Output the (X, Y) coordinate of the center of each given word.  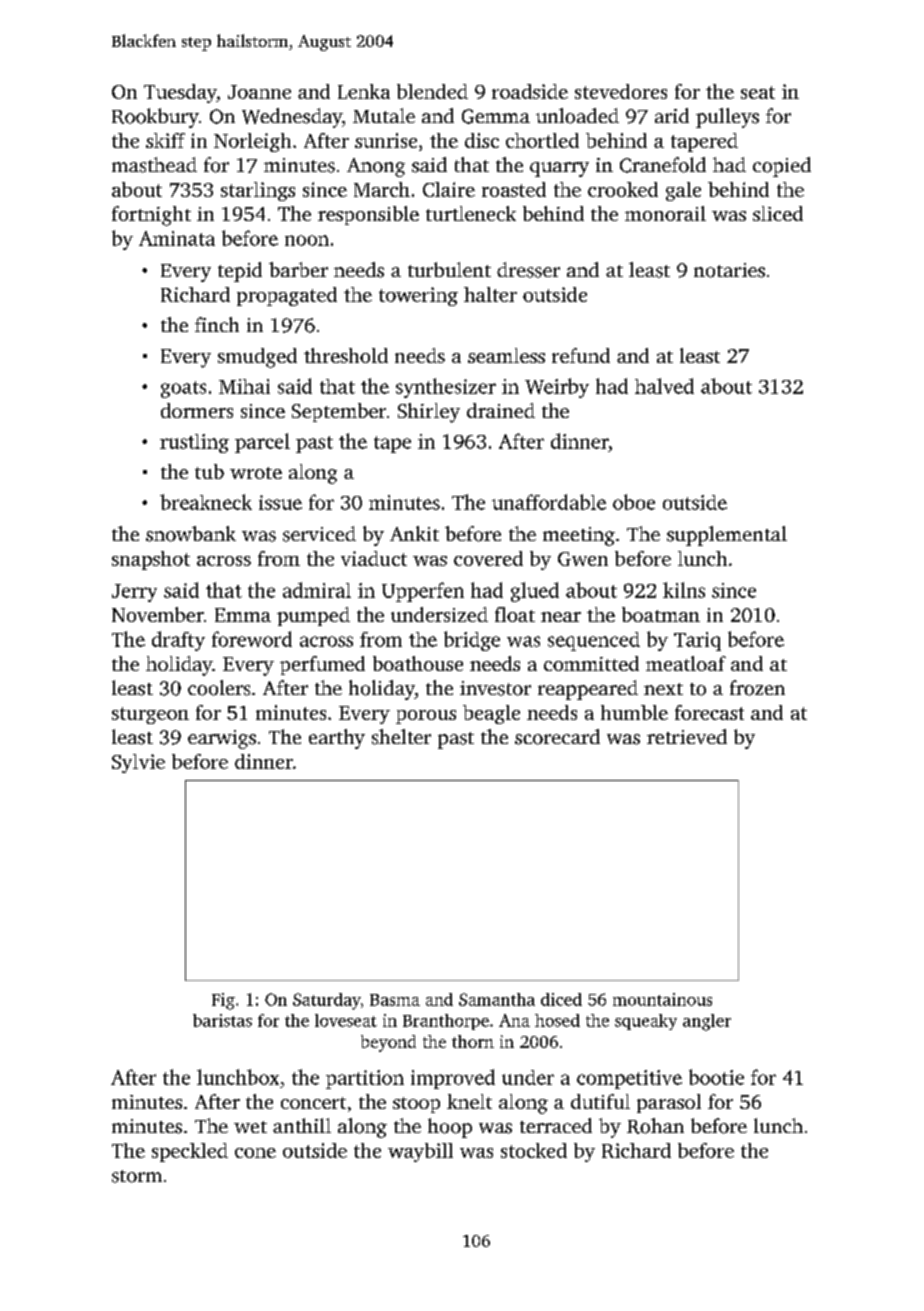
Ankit (414, 533)
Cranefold (663, 165)
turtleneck (471, 213)
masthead (154, 165)
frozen (757, 688)
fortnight (151, 216)
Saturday (326, 1001)
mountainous (662, 999)
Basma (395, 1000)
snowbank (191, 534)
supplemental (727, 536)
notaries (729, 270)
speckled (190, 1152)
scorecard (557, 737)
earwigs (222, 739)
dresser (528, 270)
